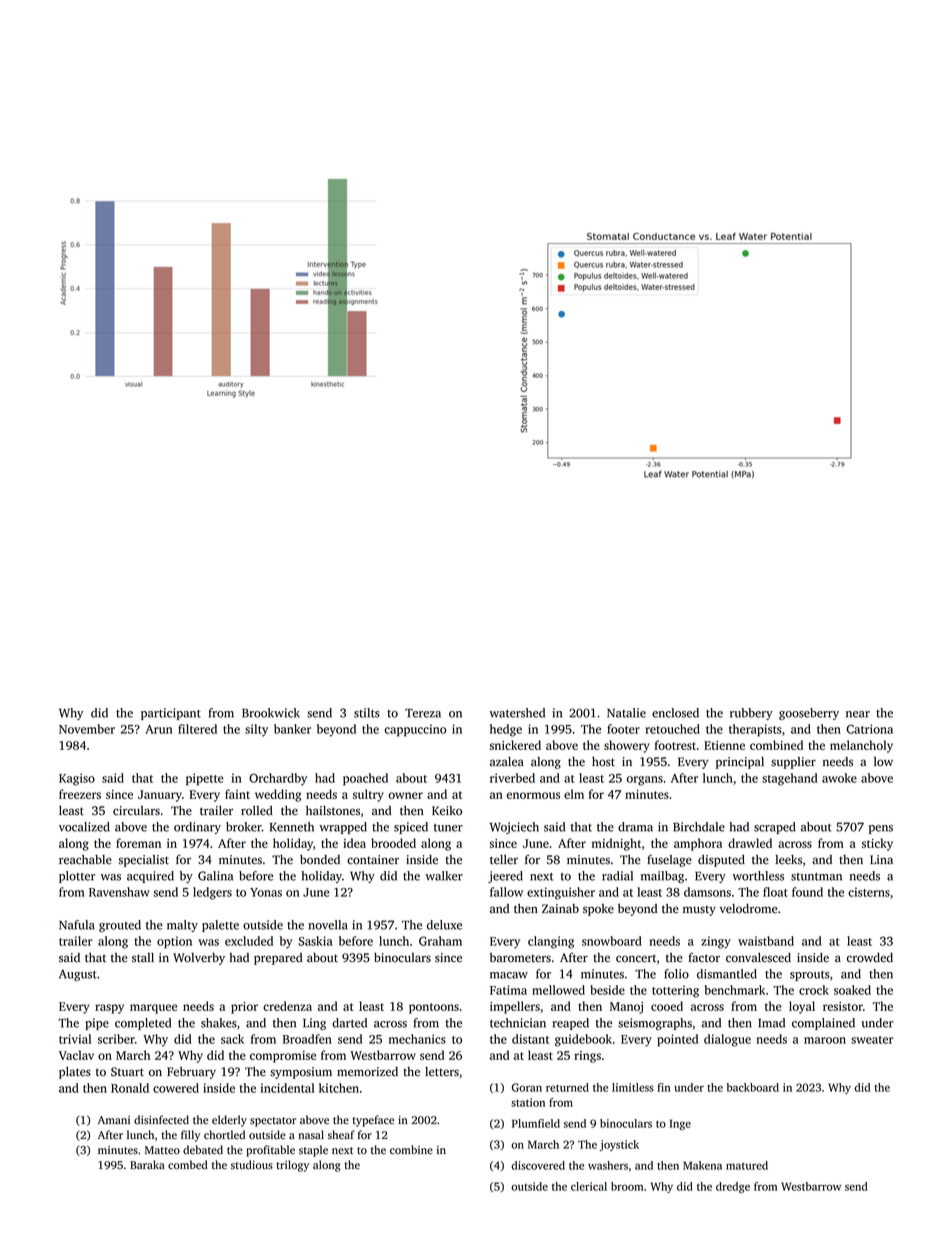 The height and width of the document is (1233, 952). I want to click on prepared, so click(278, 959).
